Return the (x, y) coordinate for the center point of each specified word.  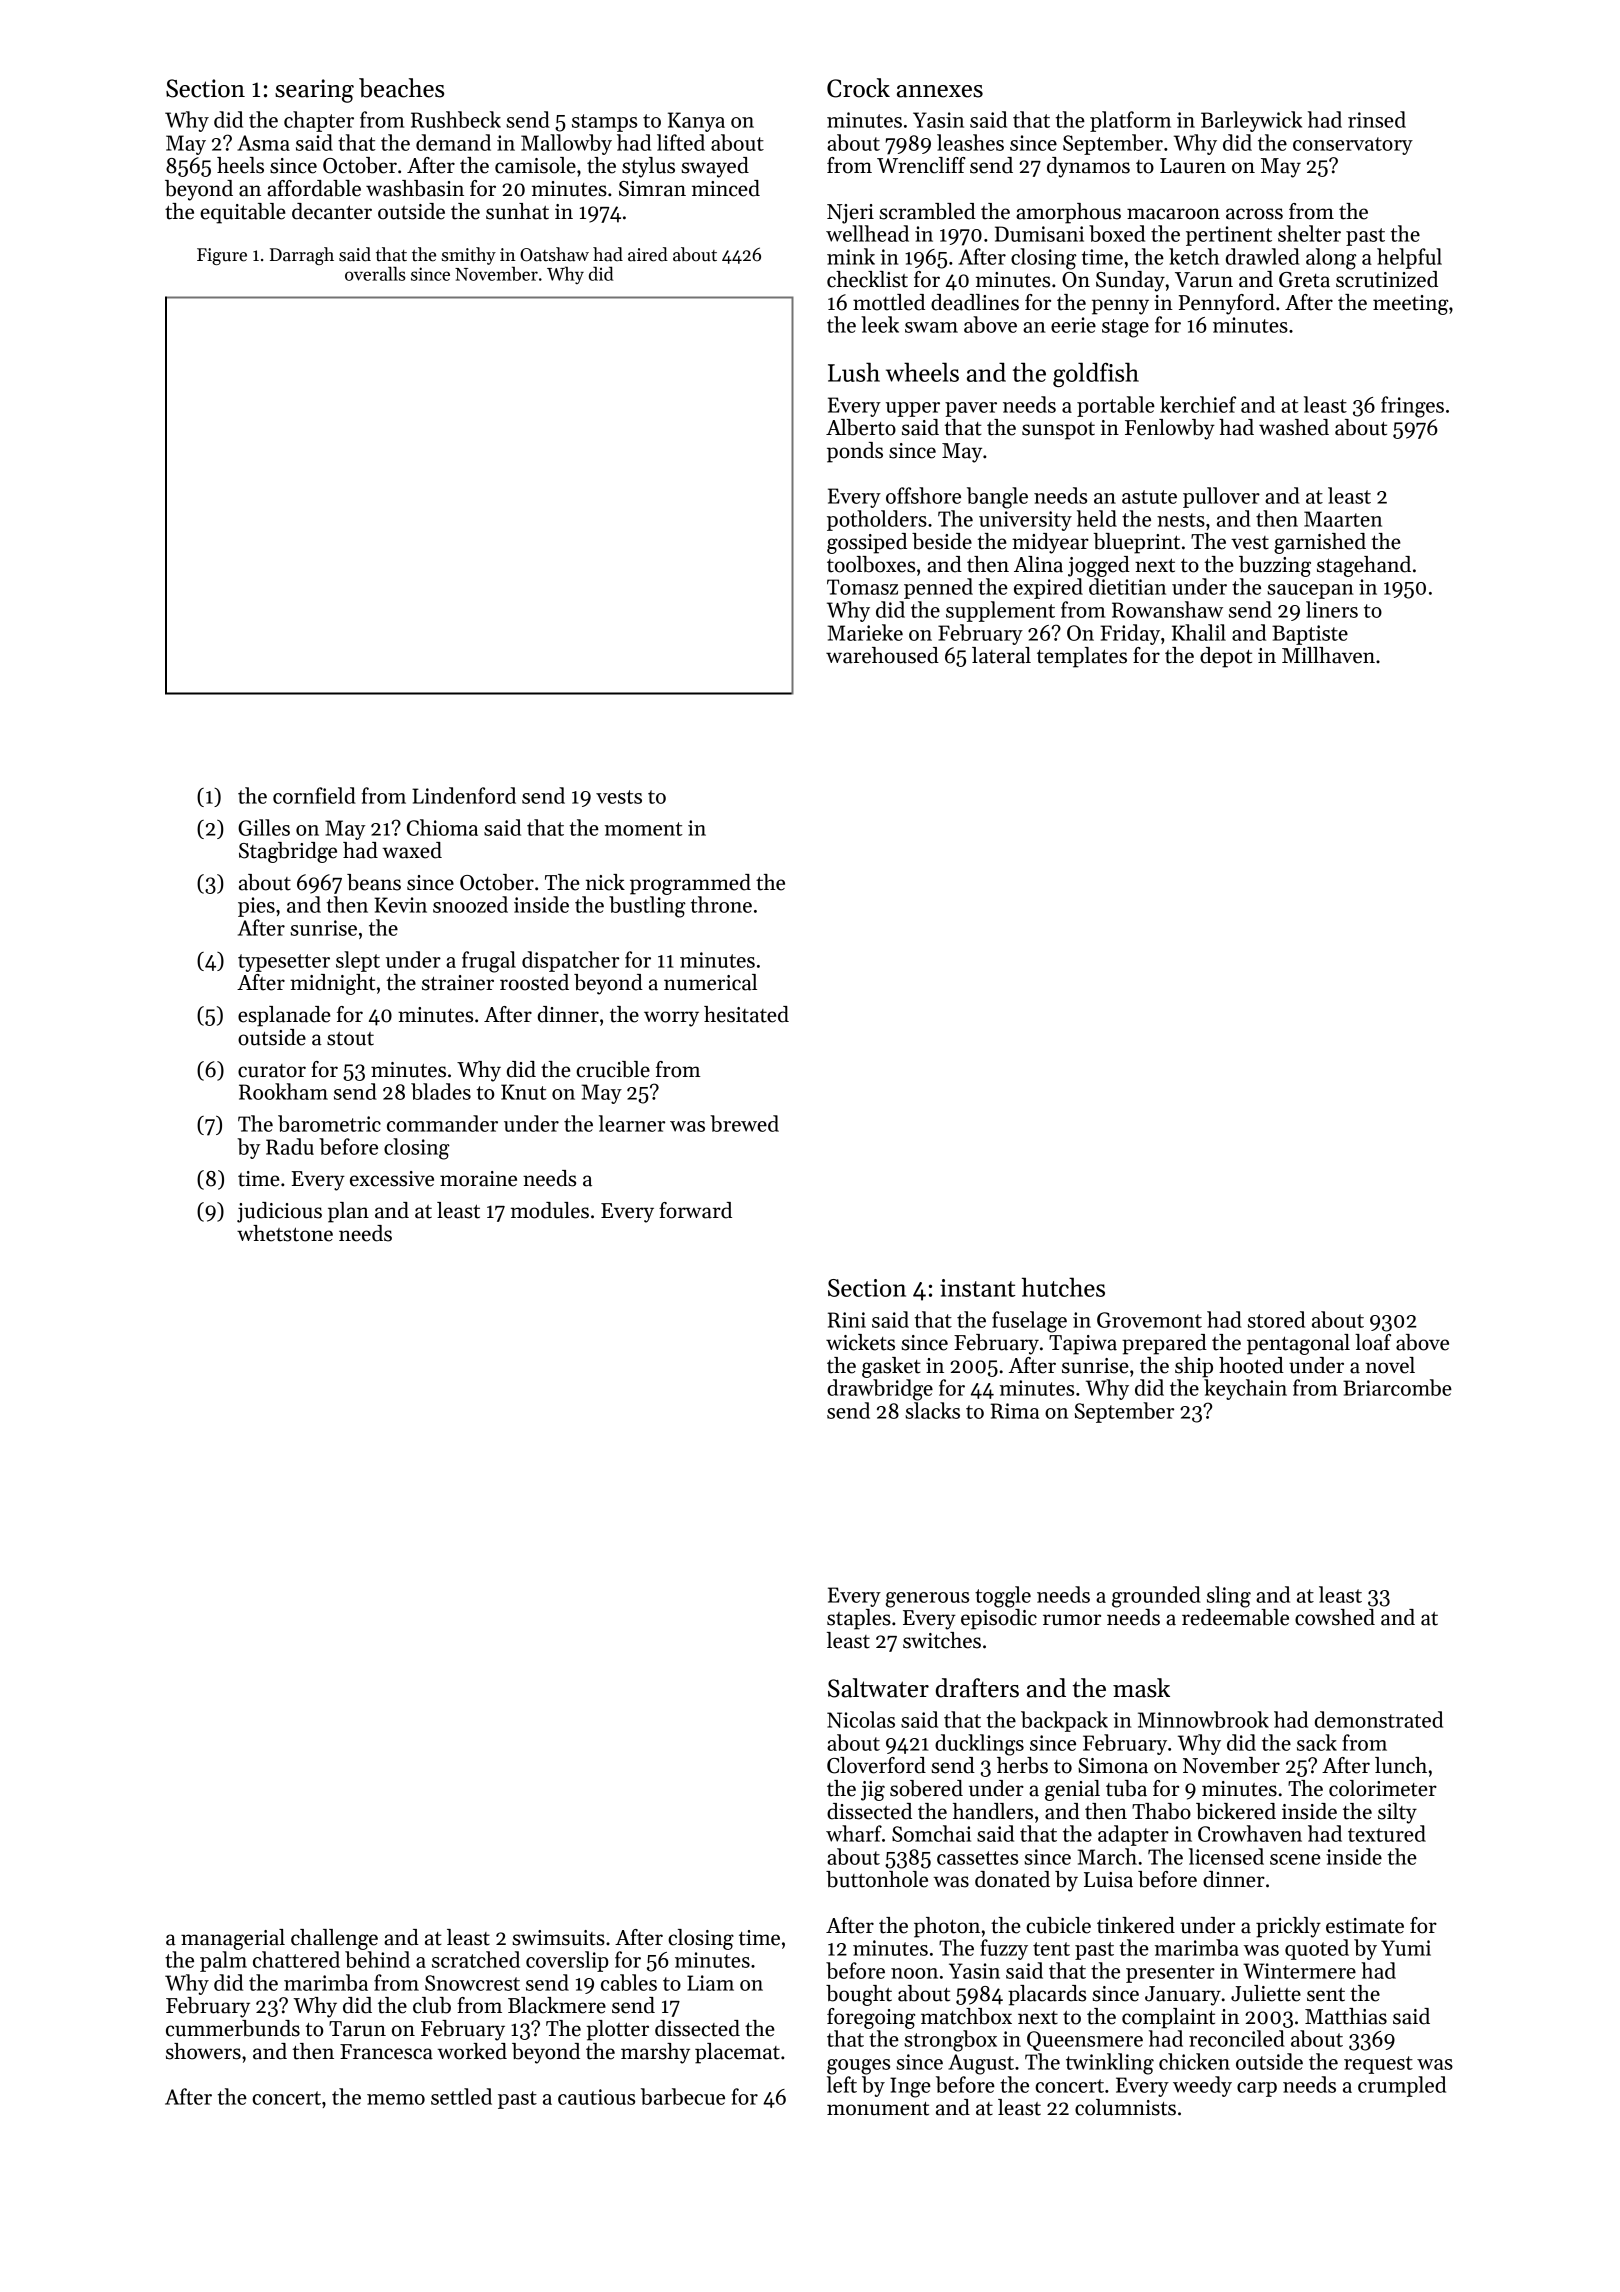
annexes (940, 91)
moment (644, 829)
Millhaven (1328, 655)
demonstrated (1379, 1719)
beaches (401, 88)
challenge (334, 1939)
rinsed (1377, 119)
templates (1082, 657)
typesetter (284, 963)
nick (605, 882)
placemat (737, 2053)
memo (396, 2099)
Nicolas (861, 1719)
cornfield (314, 795)
